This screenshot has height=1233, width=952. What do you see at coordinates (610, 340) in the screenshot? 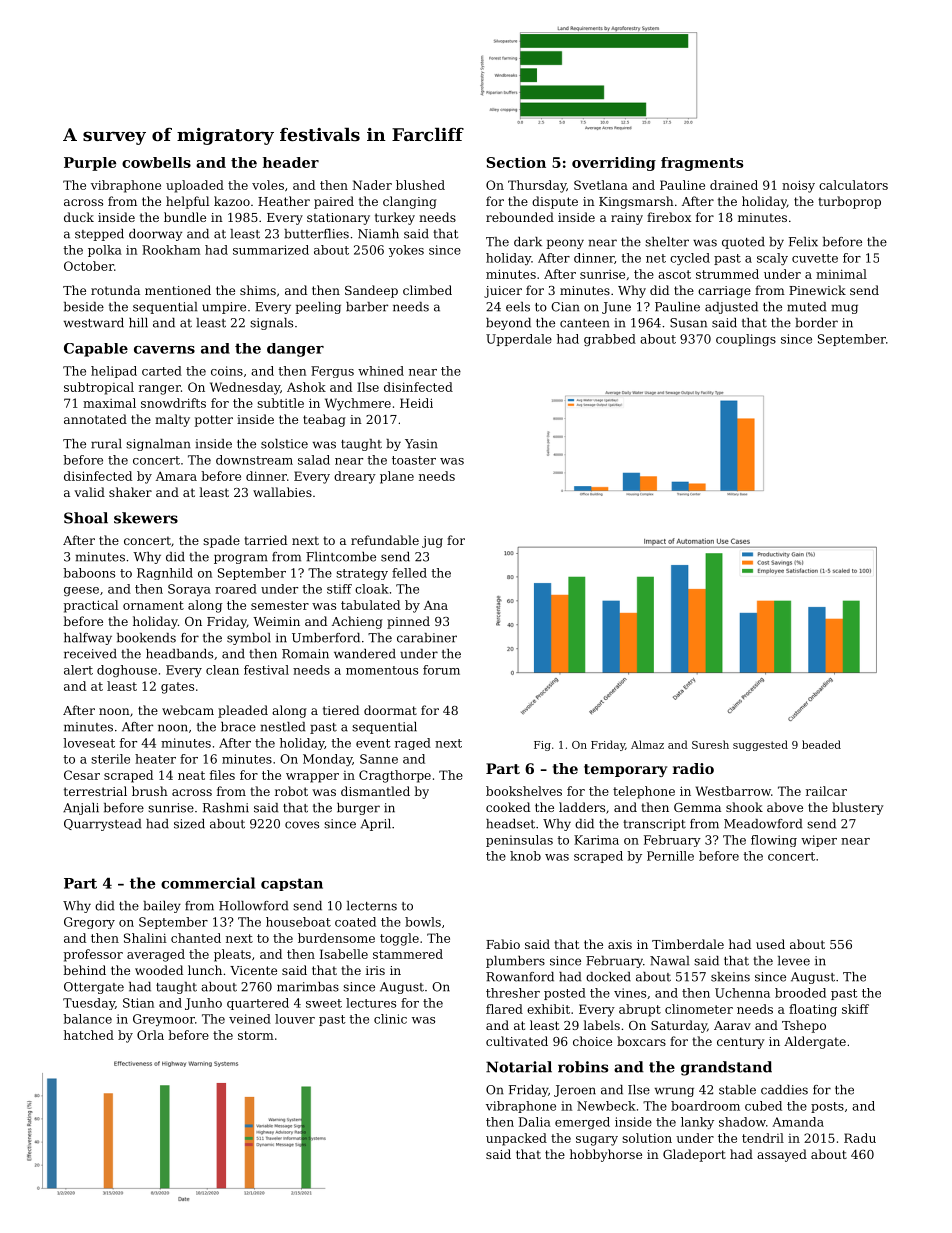
I see `grabbed` at bounding box center [610, 340].
